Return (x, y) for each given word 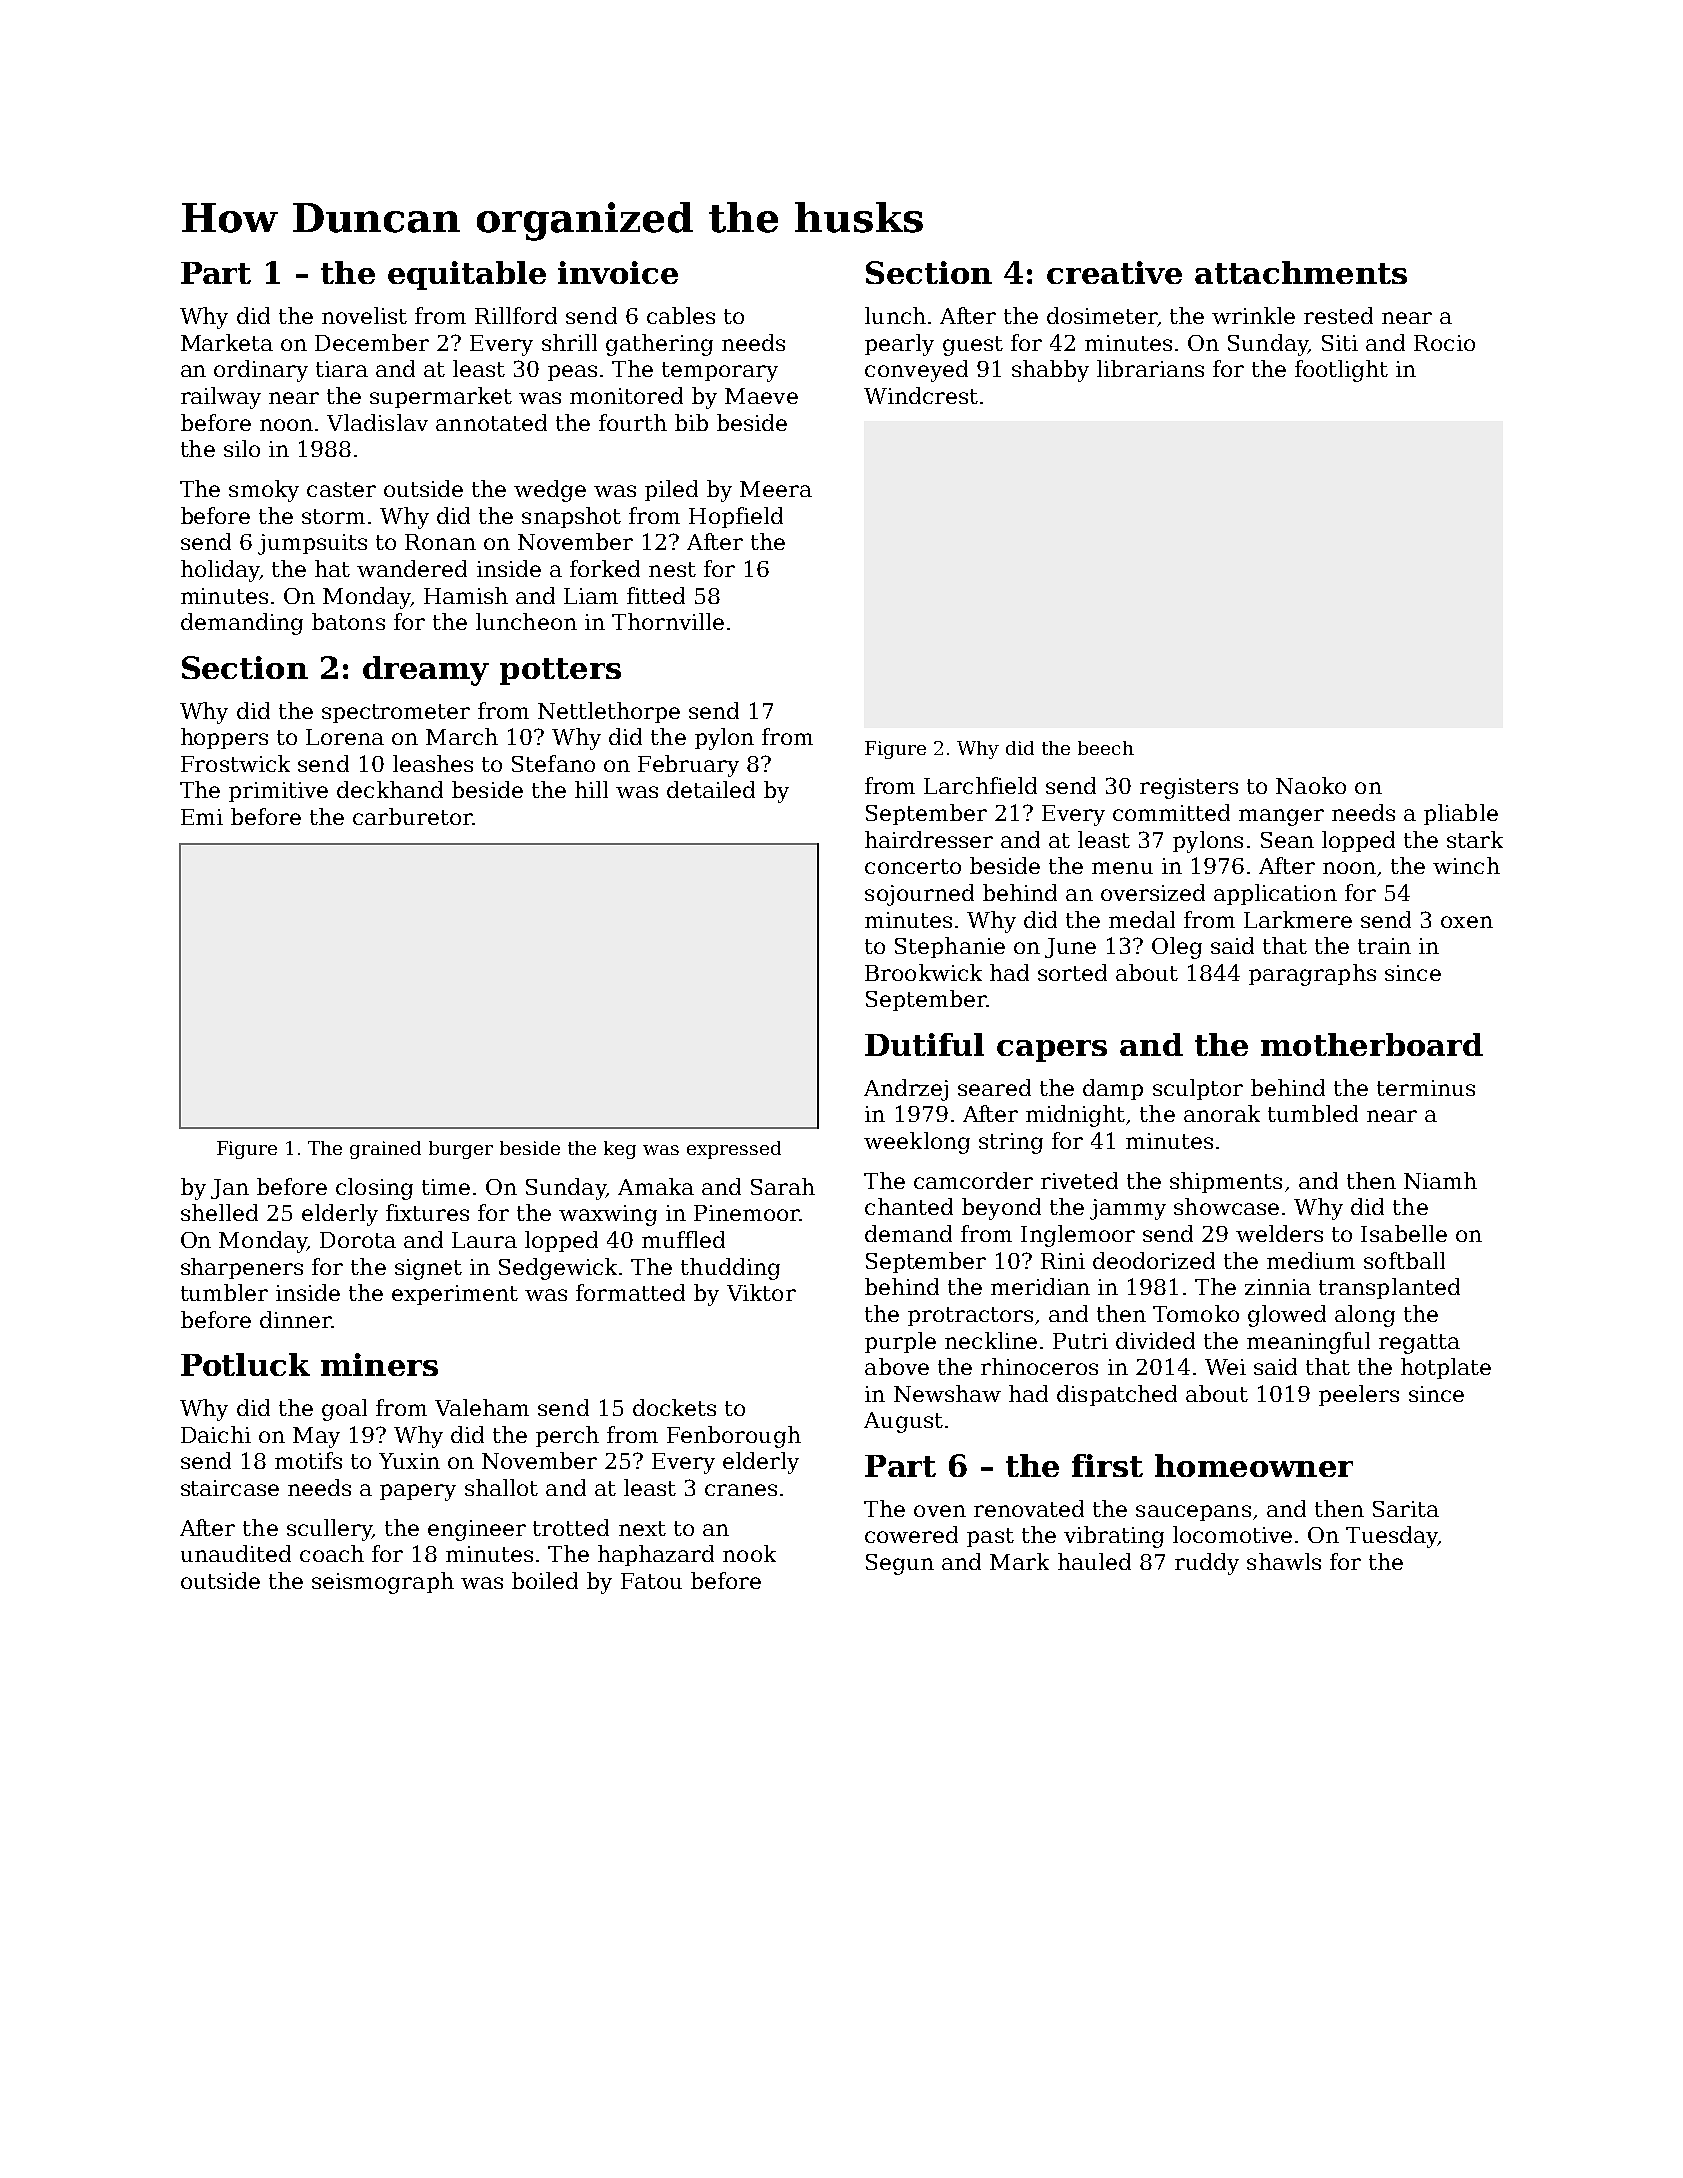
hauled (1094, 1561)
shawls (1284, 1561)
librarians (1150, 368)
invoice (618, 272)
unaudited (236, 1553)
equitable (467, 275)
